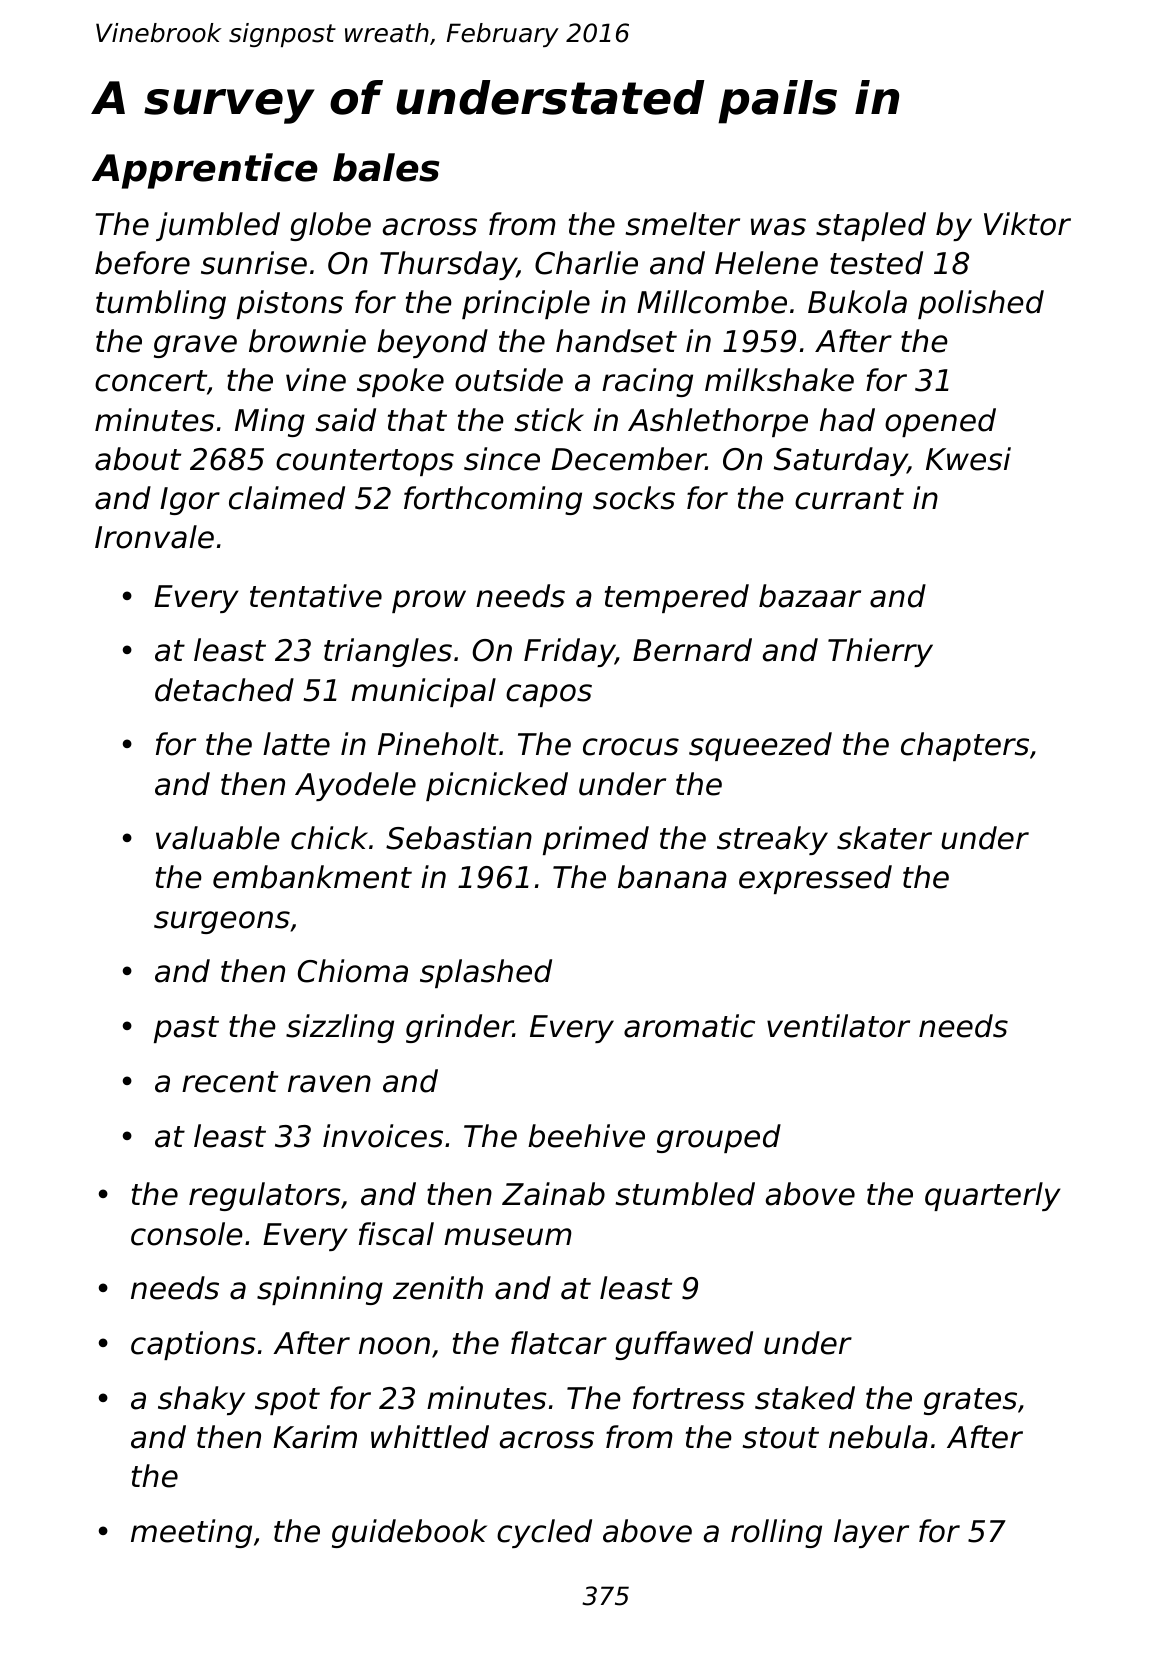 The image size is (1165, 1654). Describe the element at coordinates (459, 838) in the document. I see `Sebastian` at that location.
